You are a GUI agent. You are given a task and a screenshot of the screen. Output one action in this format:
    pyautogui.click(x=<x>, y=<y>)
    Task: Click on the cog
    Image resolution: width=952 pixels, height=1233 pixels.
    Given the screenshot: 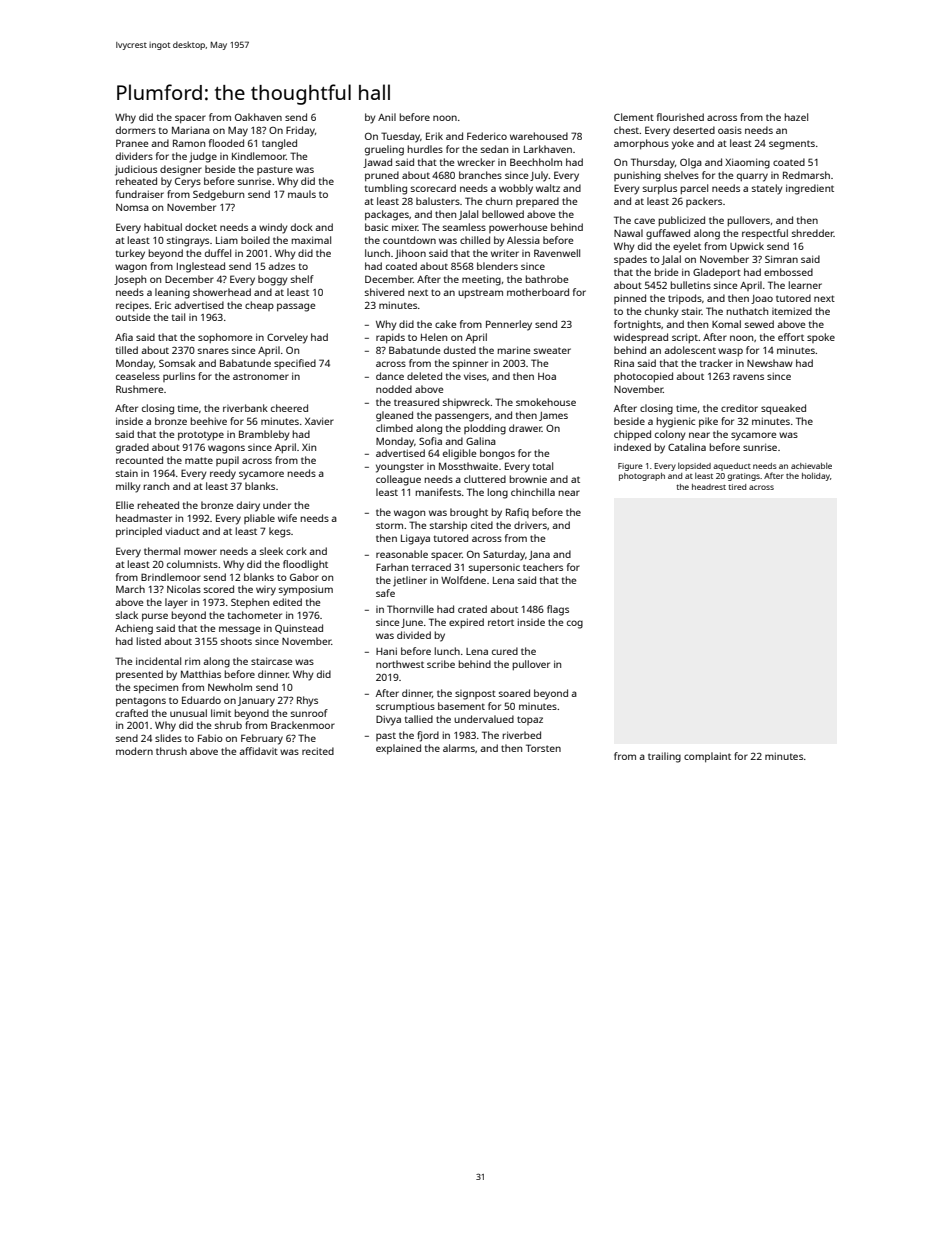 What is the action you would take?
    pyautogui.click(x=575, y=624)
